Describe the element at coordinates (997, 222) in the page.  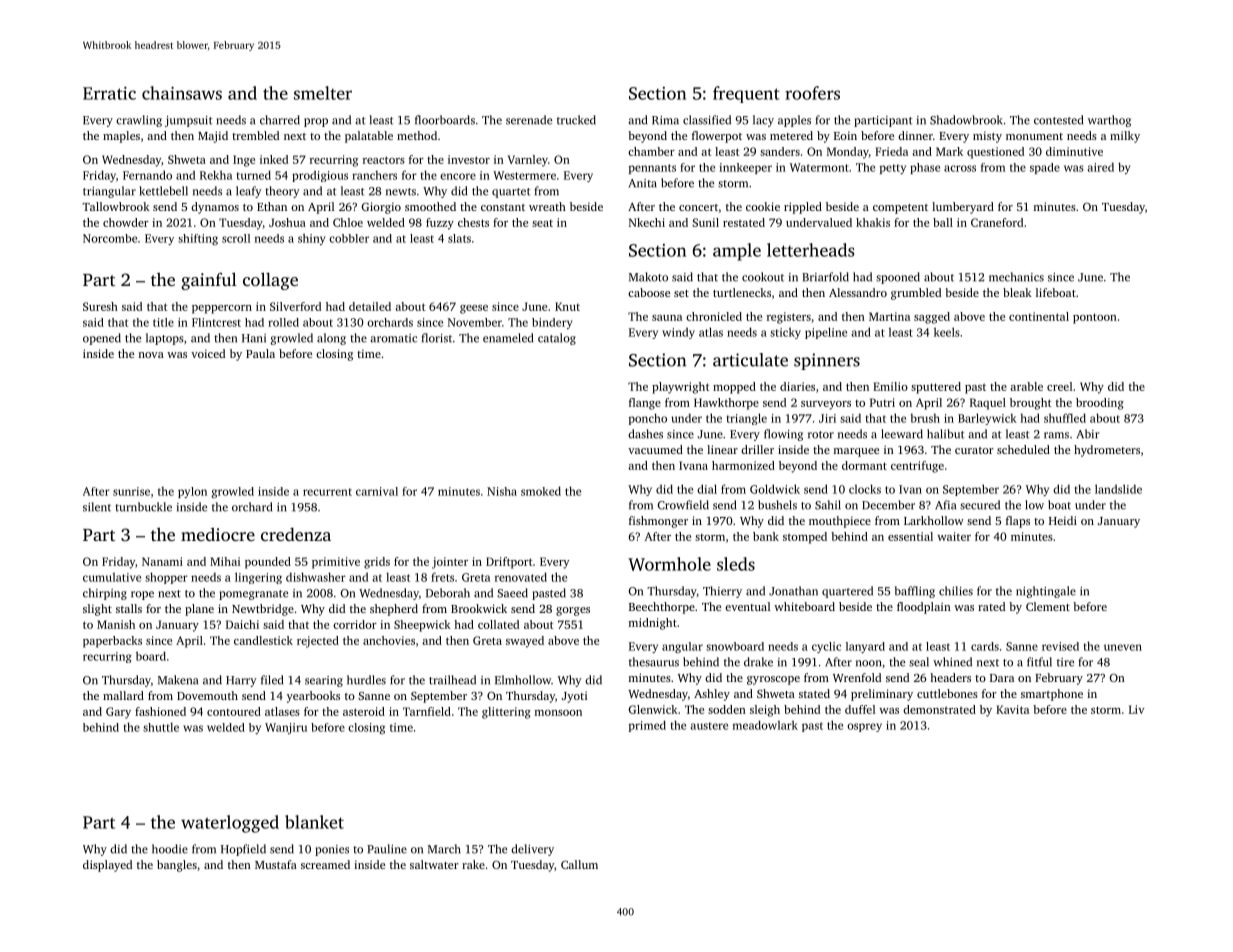
I see `Craneford` at that location.
